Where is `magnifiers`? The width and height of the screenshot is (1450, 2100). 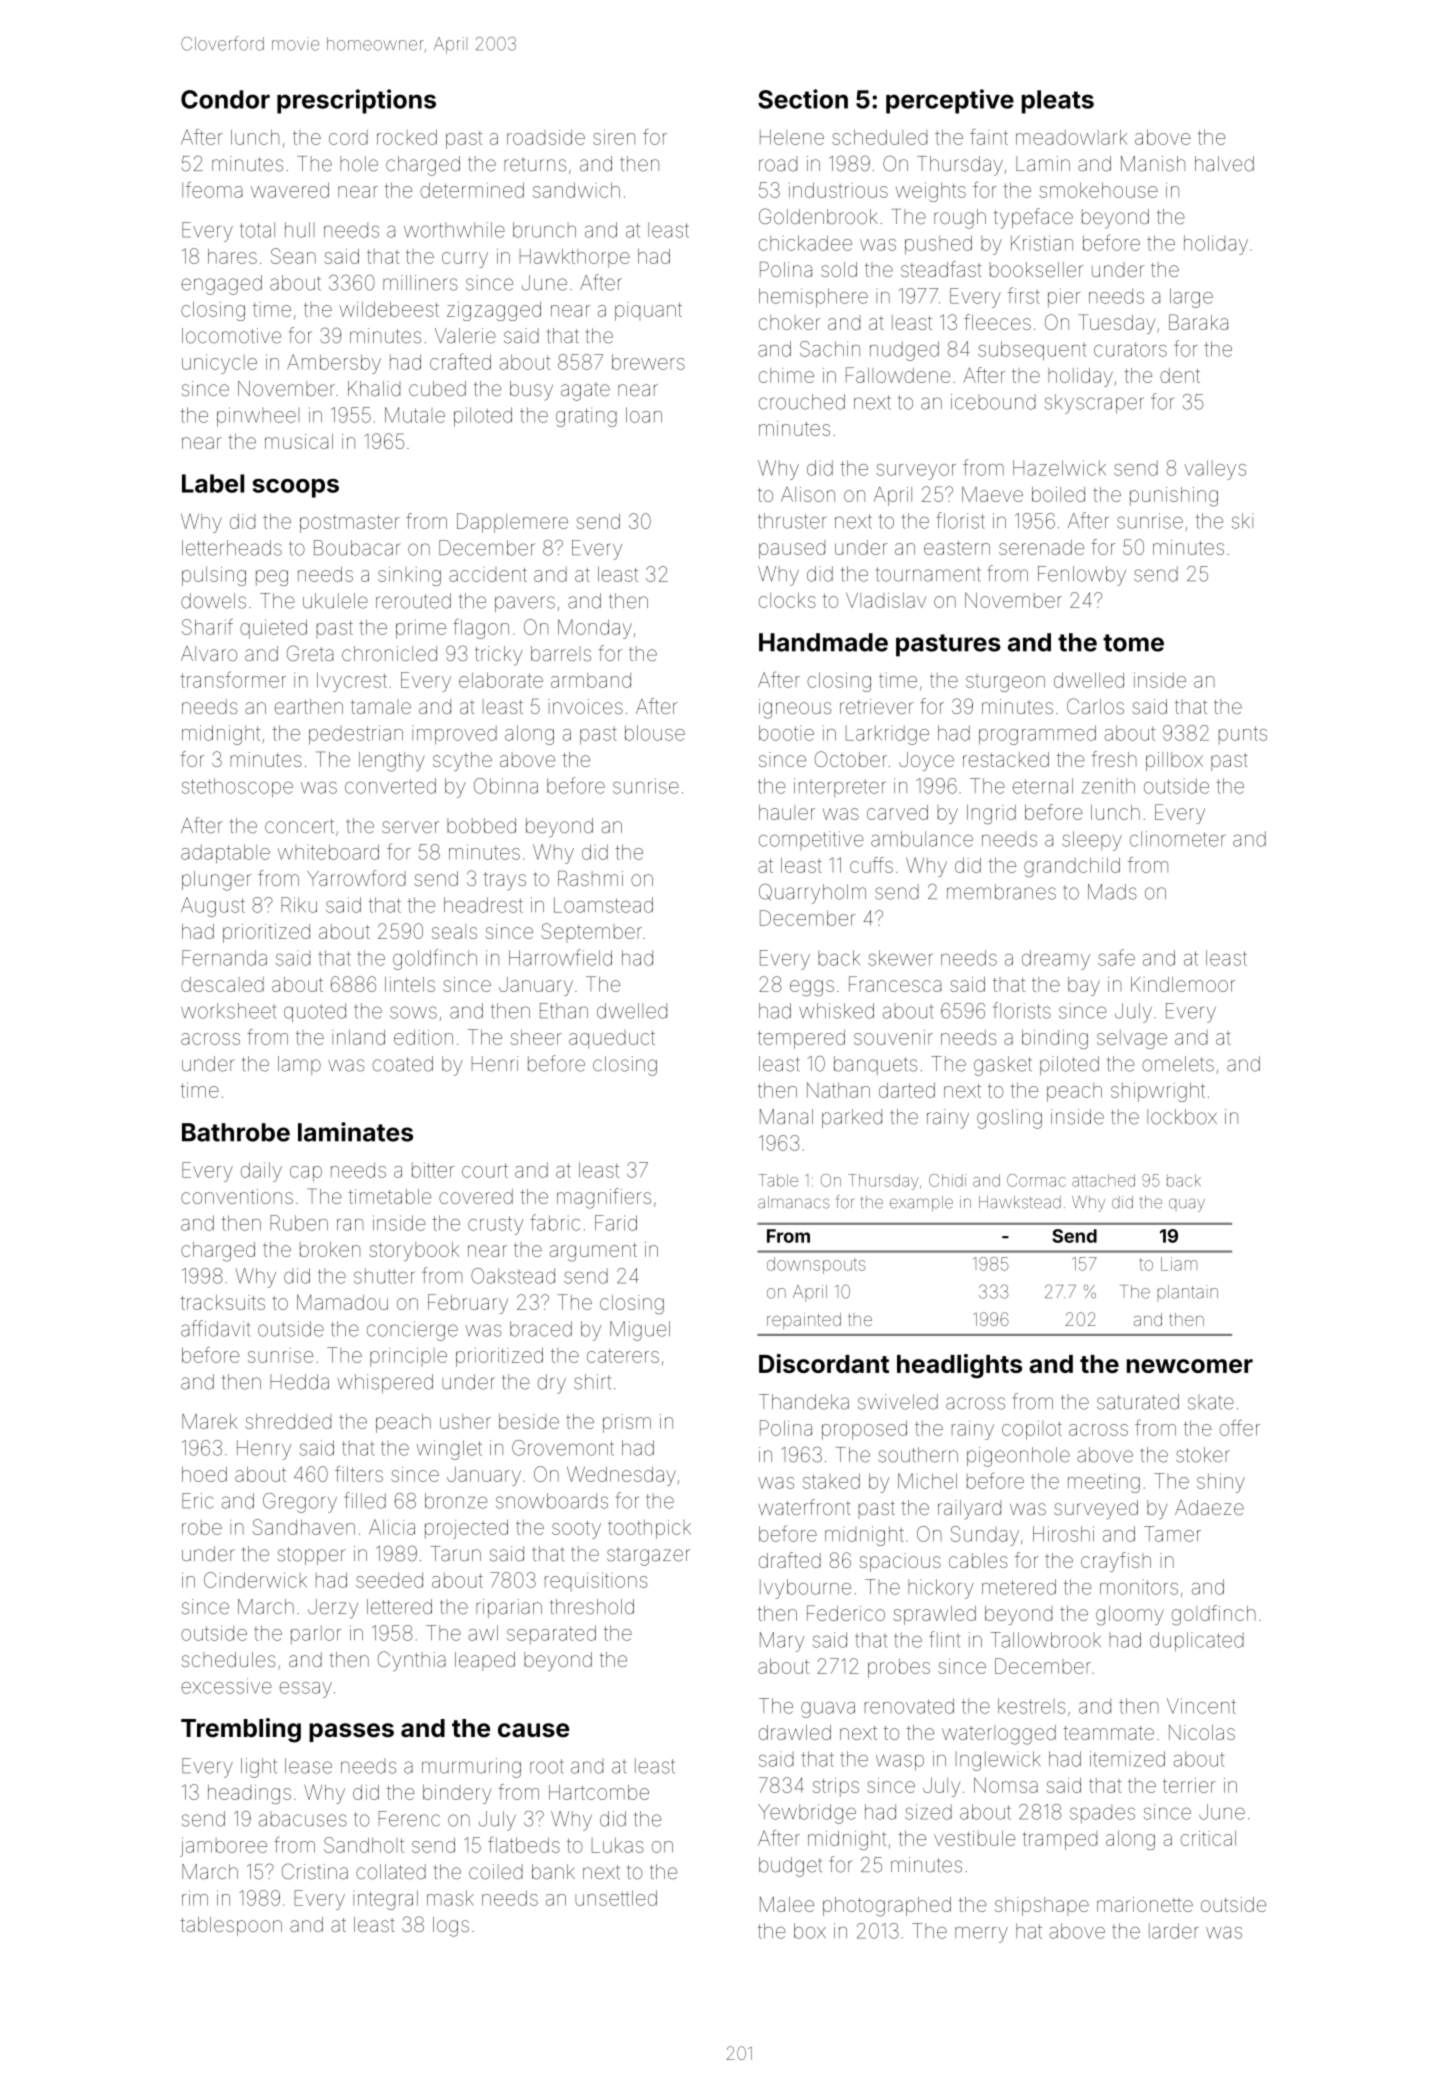
magnifiers is located at coordinates (604, 1198).
